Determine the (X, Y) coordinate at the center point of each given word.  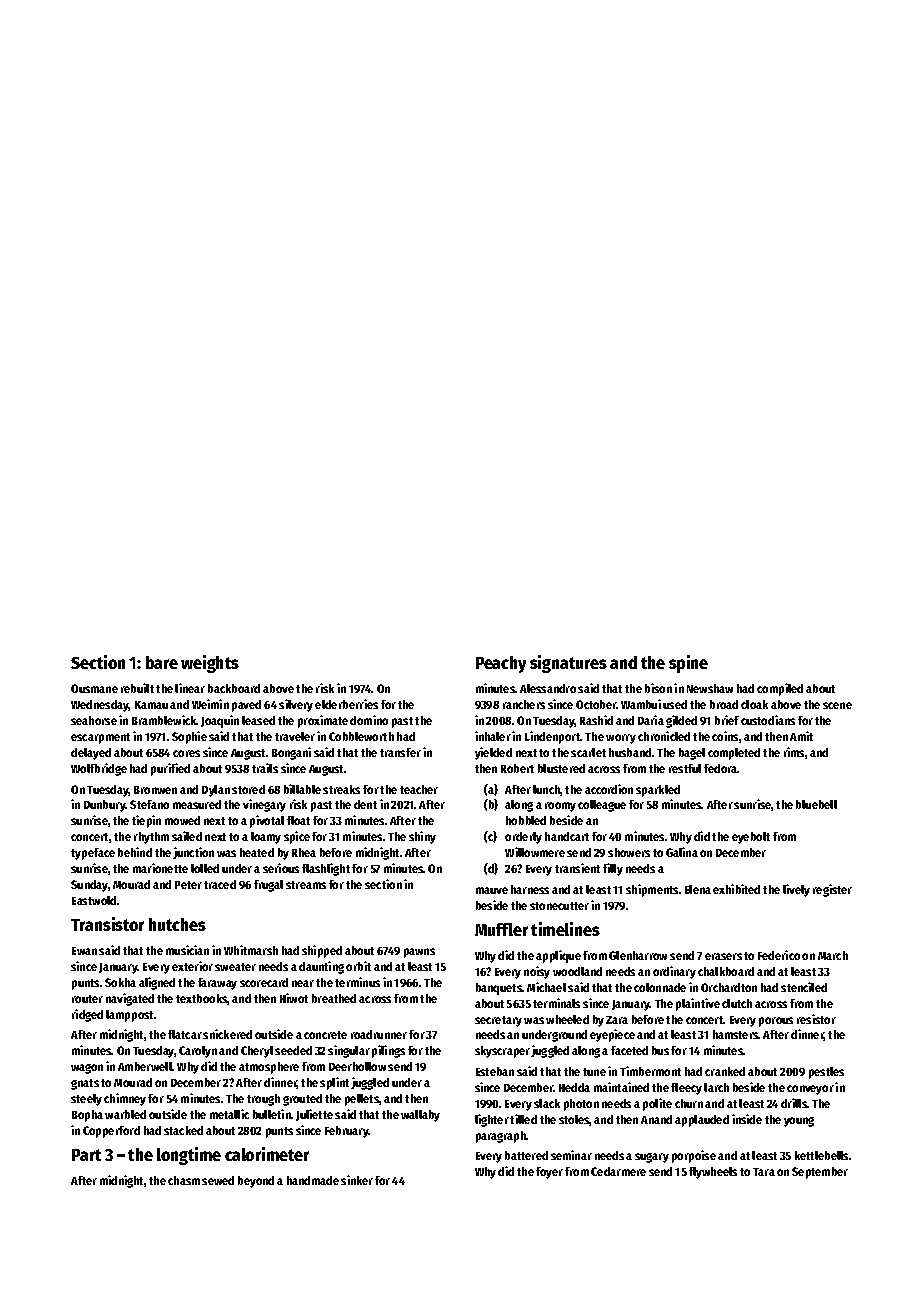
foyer (549, 1173)
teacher (419, 789)
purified (170, 769)
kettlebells (821, 1155)
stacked (183, 1130)
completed (734, 754)
